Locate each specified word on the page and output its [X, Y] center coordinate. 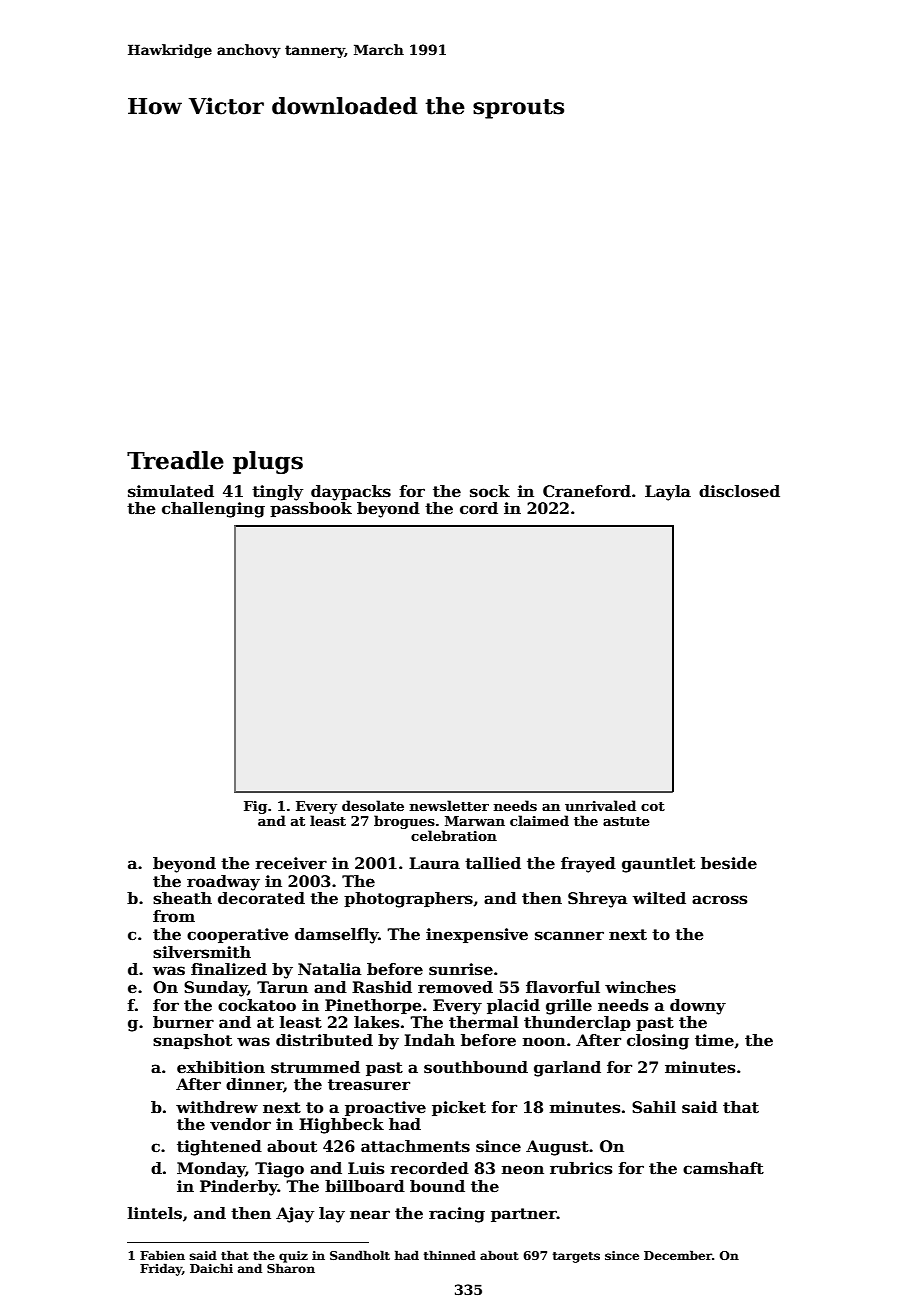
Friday [161, 1269]
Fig [255, 807]
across [719, 900]
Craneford [587, 491]
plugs [268, 462]
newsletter [449, 805]
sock [490, 491]
